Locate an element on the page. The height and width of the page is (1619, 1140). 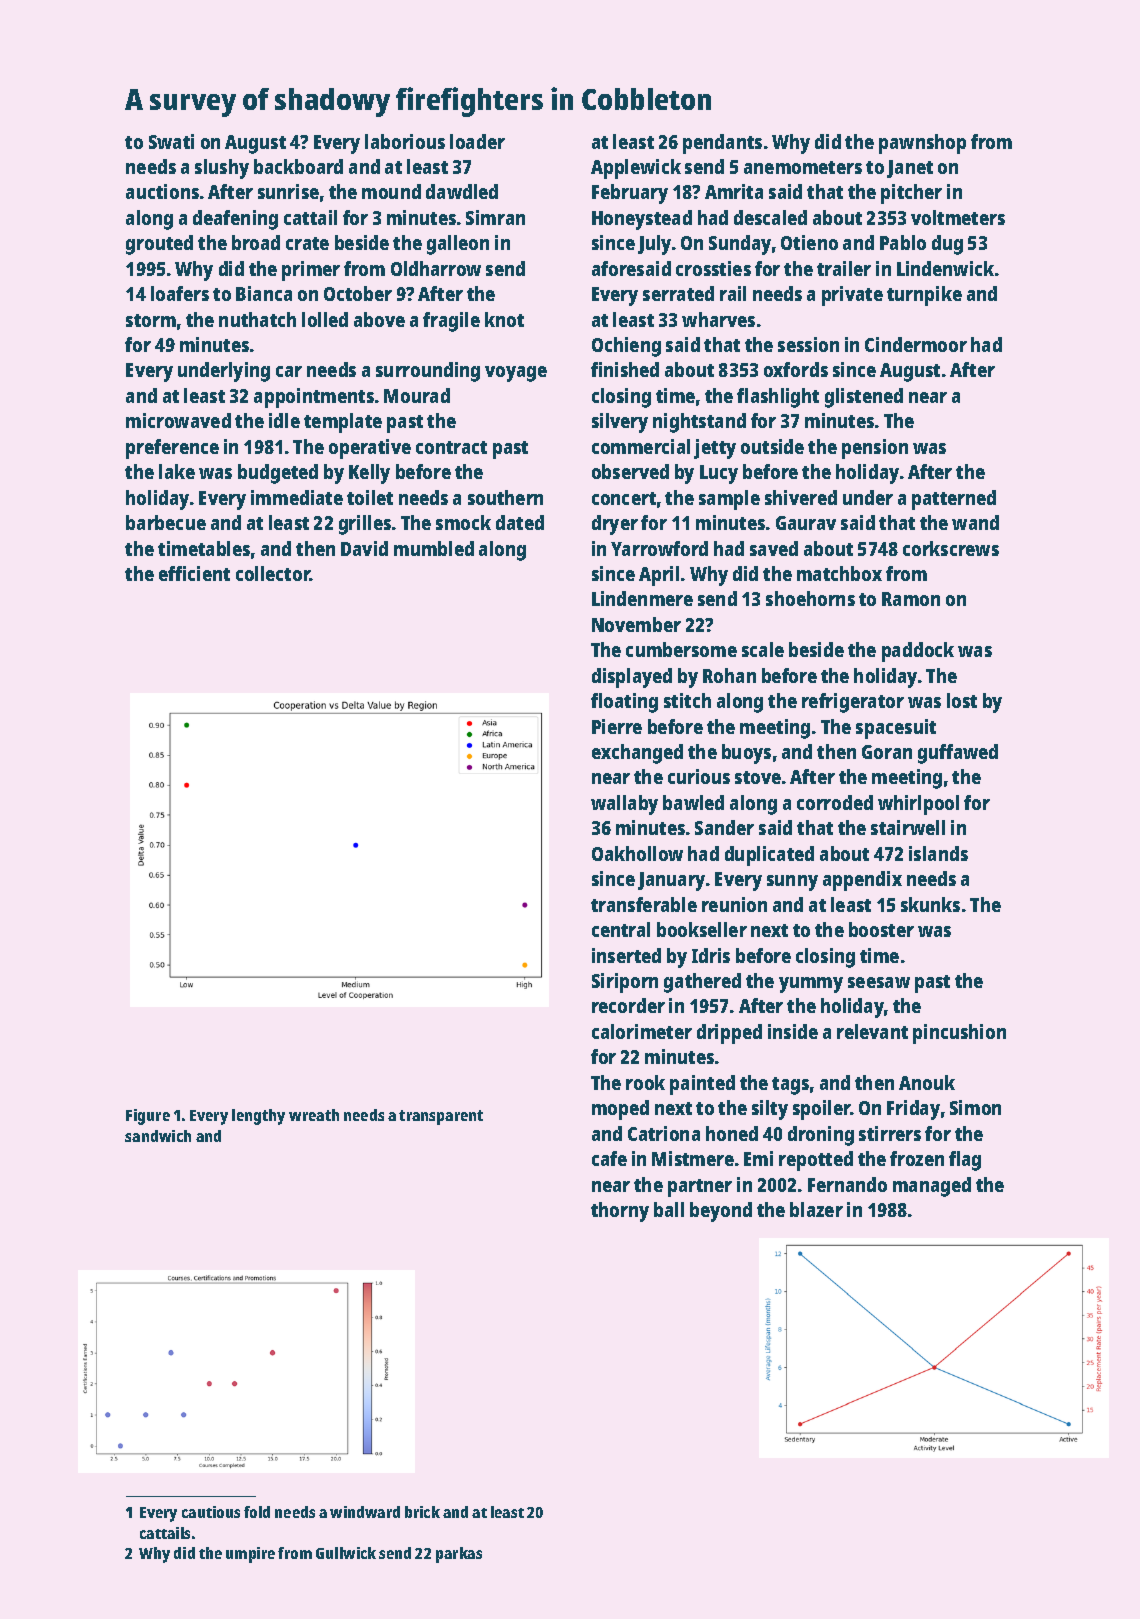
pendants is located at coordinates (722, 144).
